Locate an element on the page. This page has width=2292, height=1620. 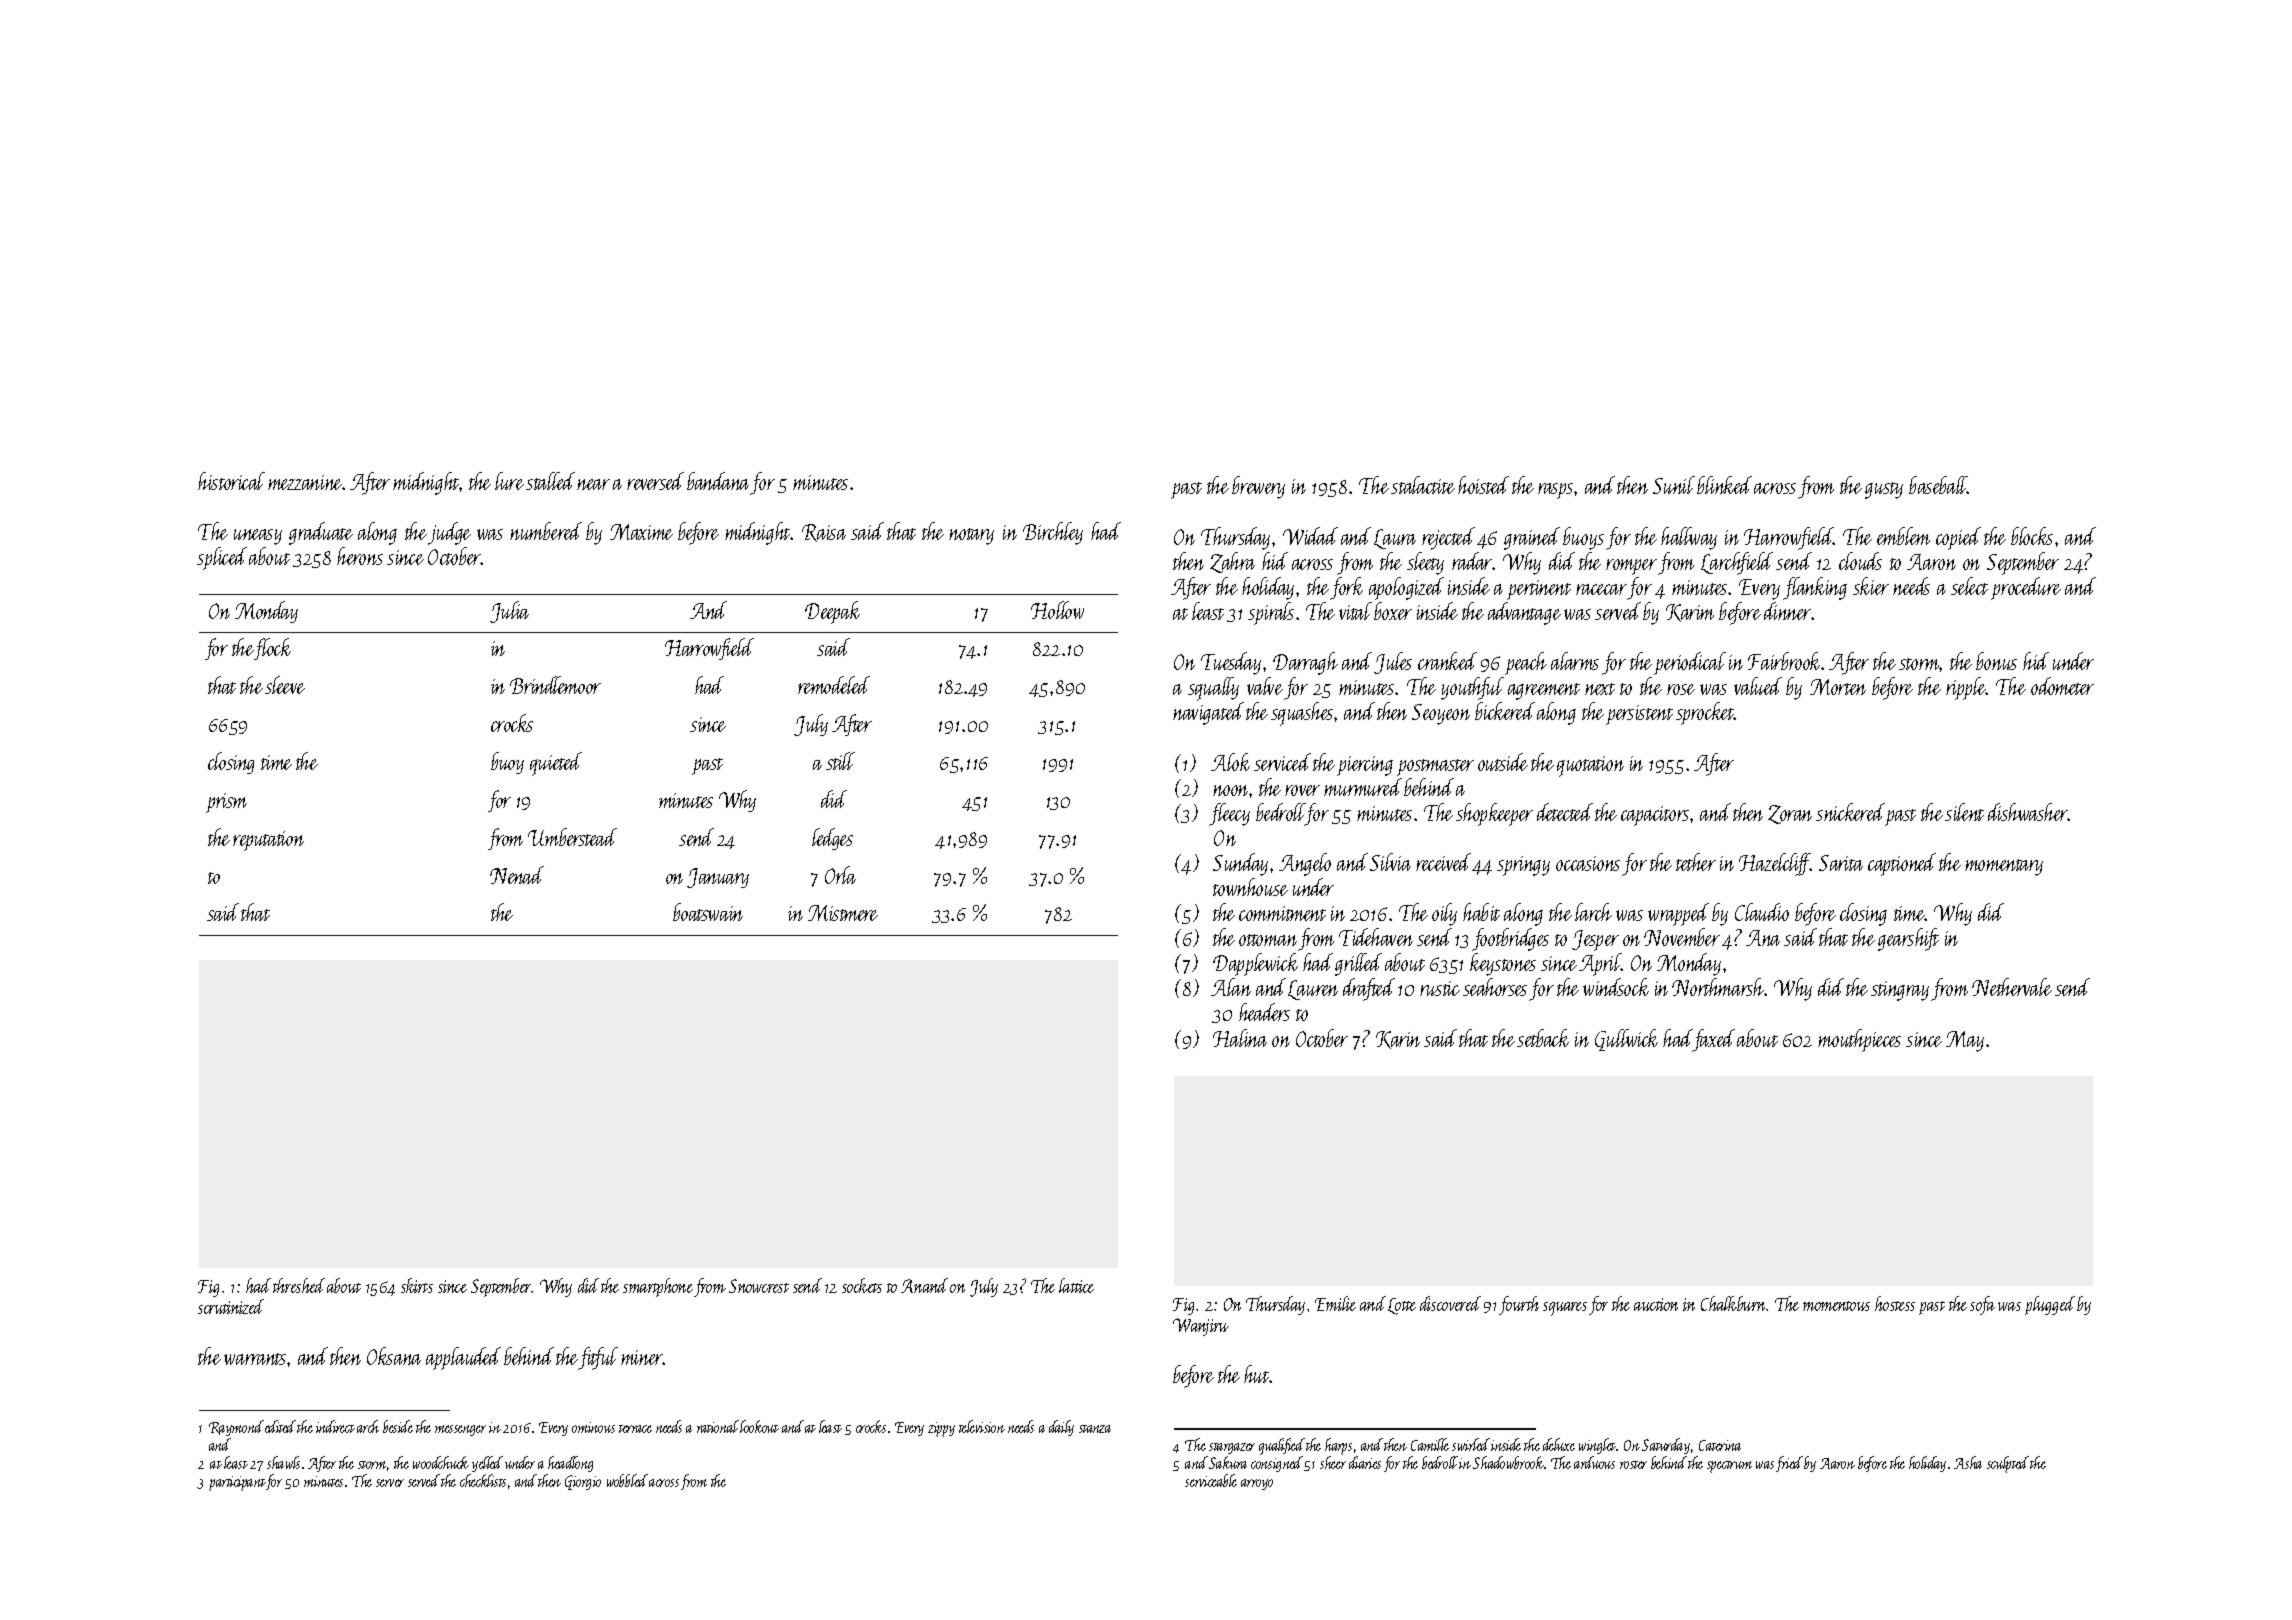
Claudio is located at coordinates (1762, 912).
